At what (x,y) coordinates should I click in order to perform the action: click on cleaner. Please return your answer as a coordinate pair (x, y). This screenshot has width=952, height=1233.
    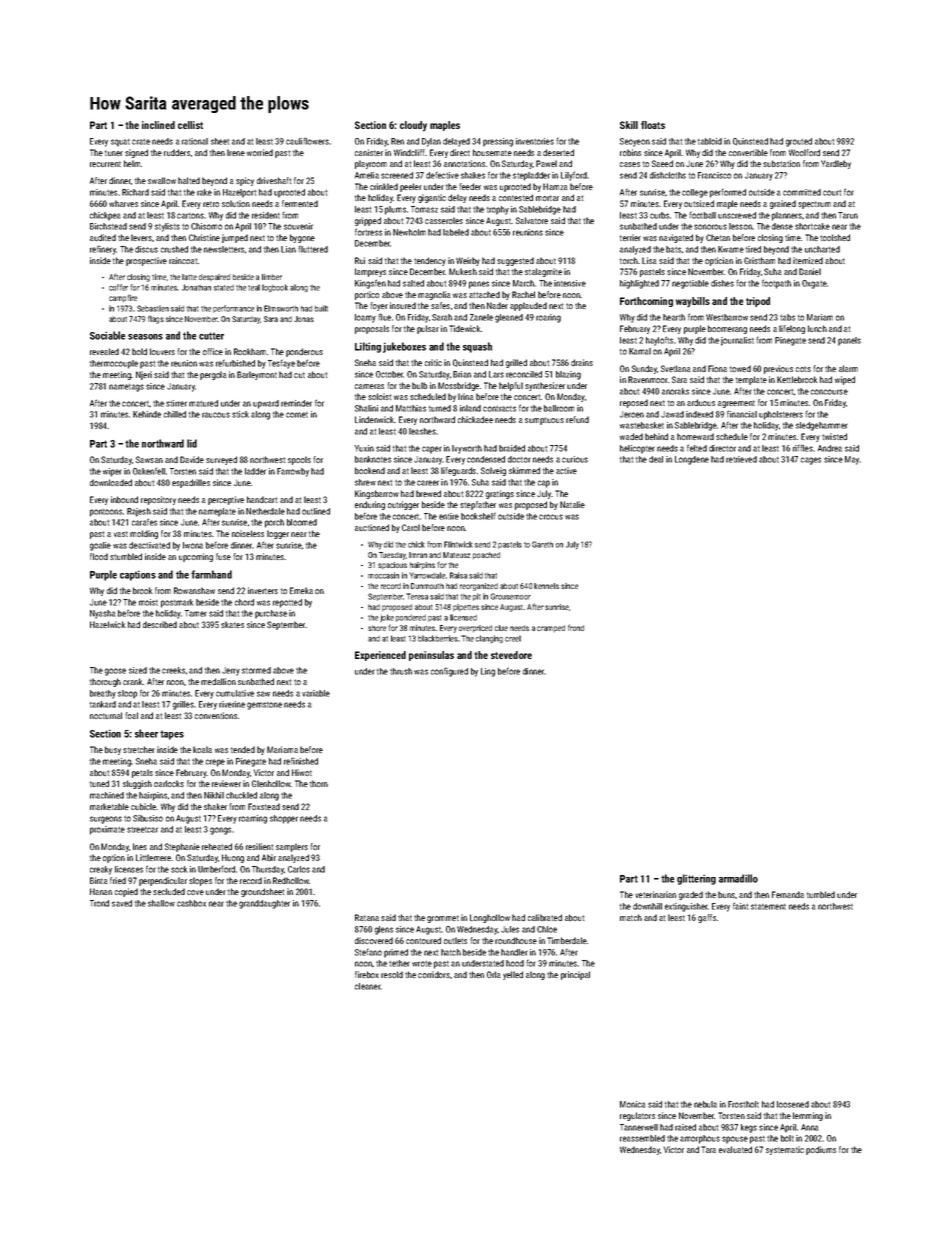
    Looking at the image, I should click on (368, 986).
